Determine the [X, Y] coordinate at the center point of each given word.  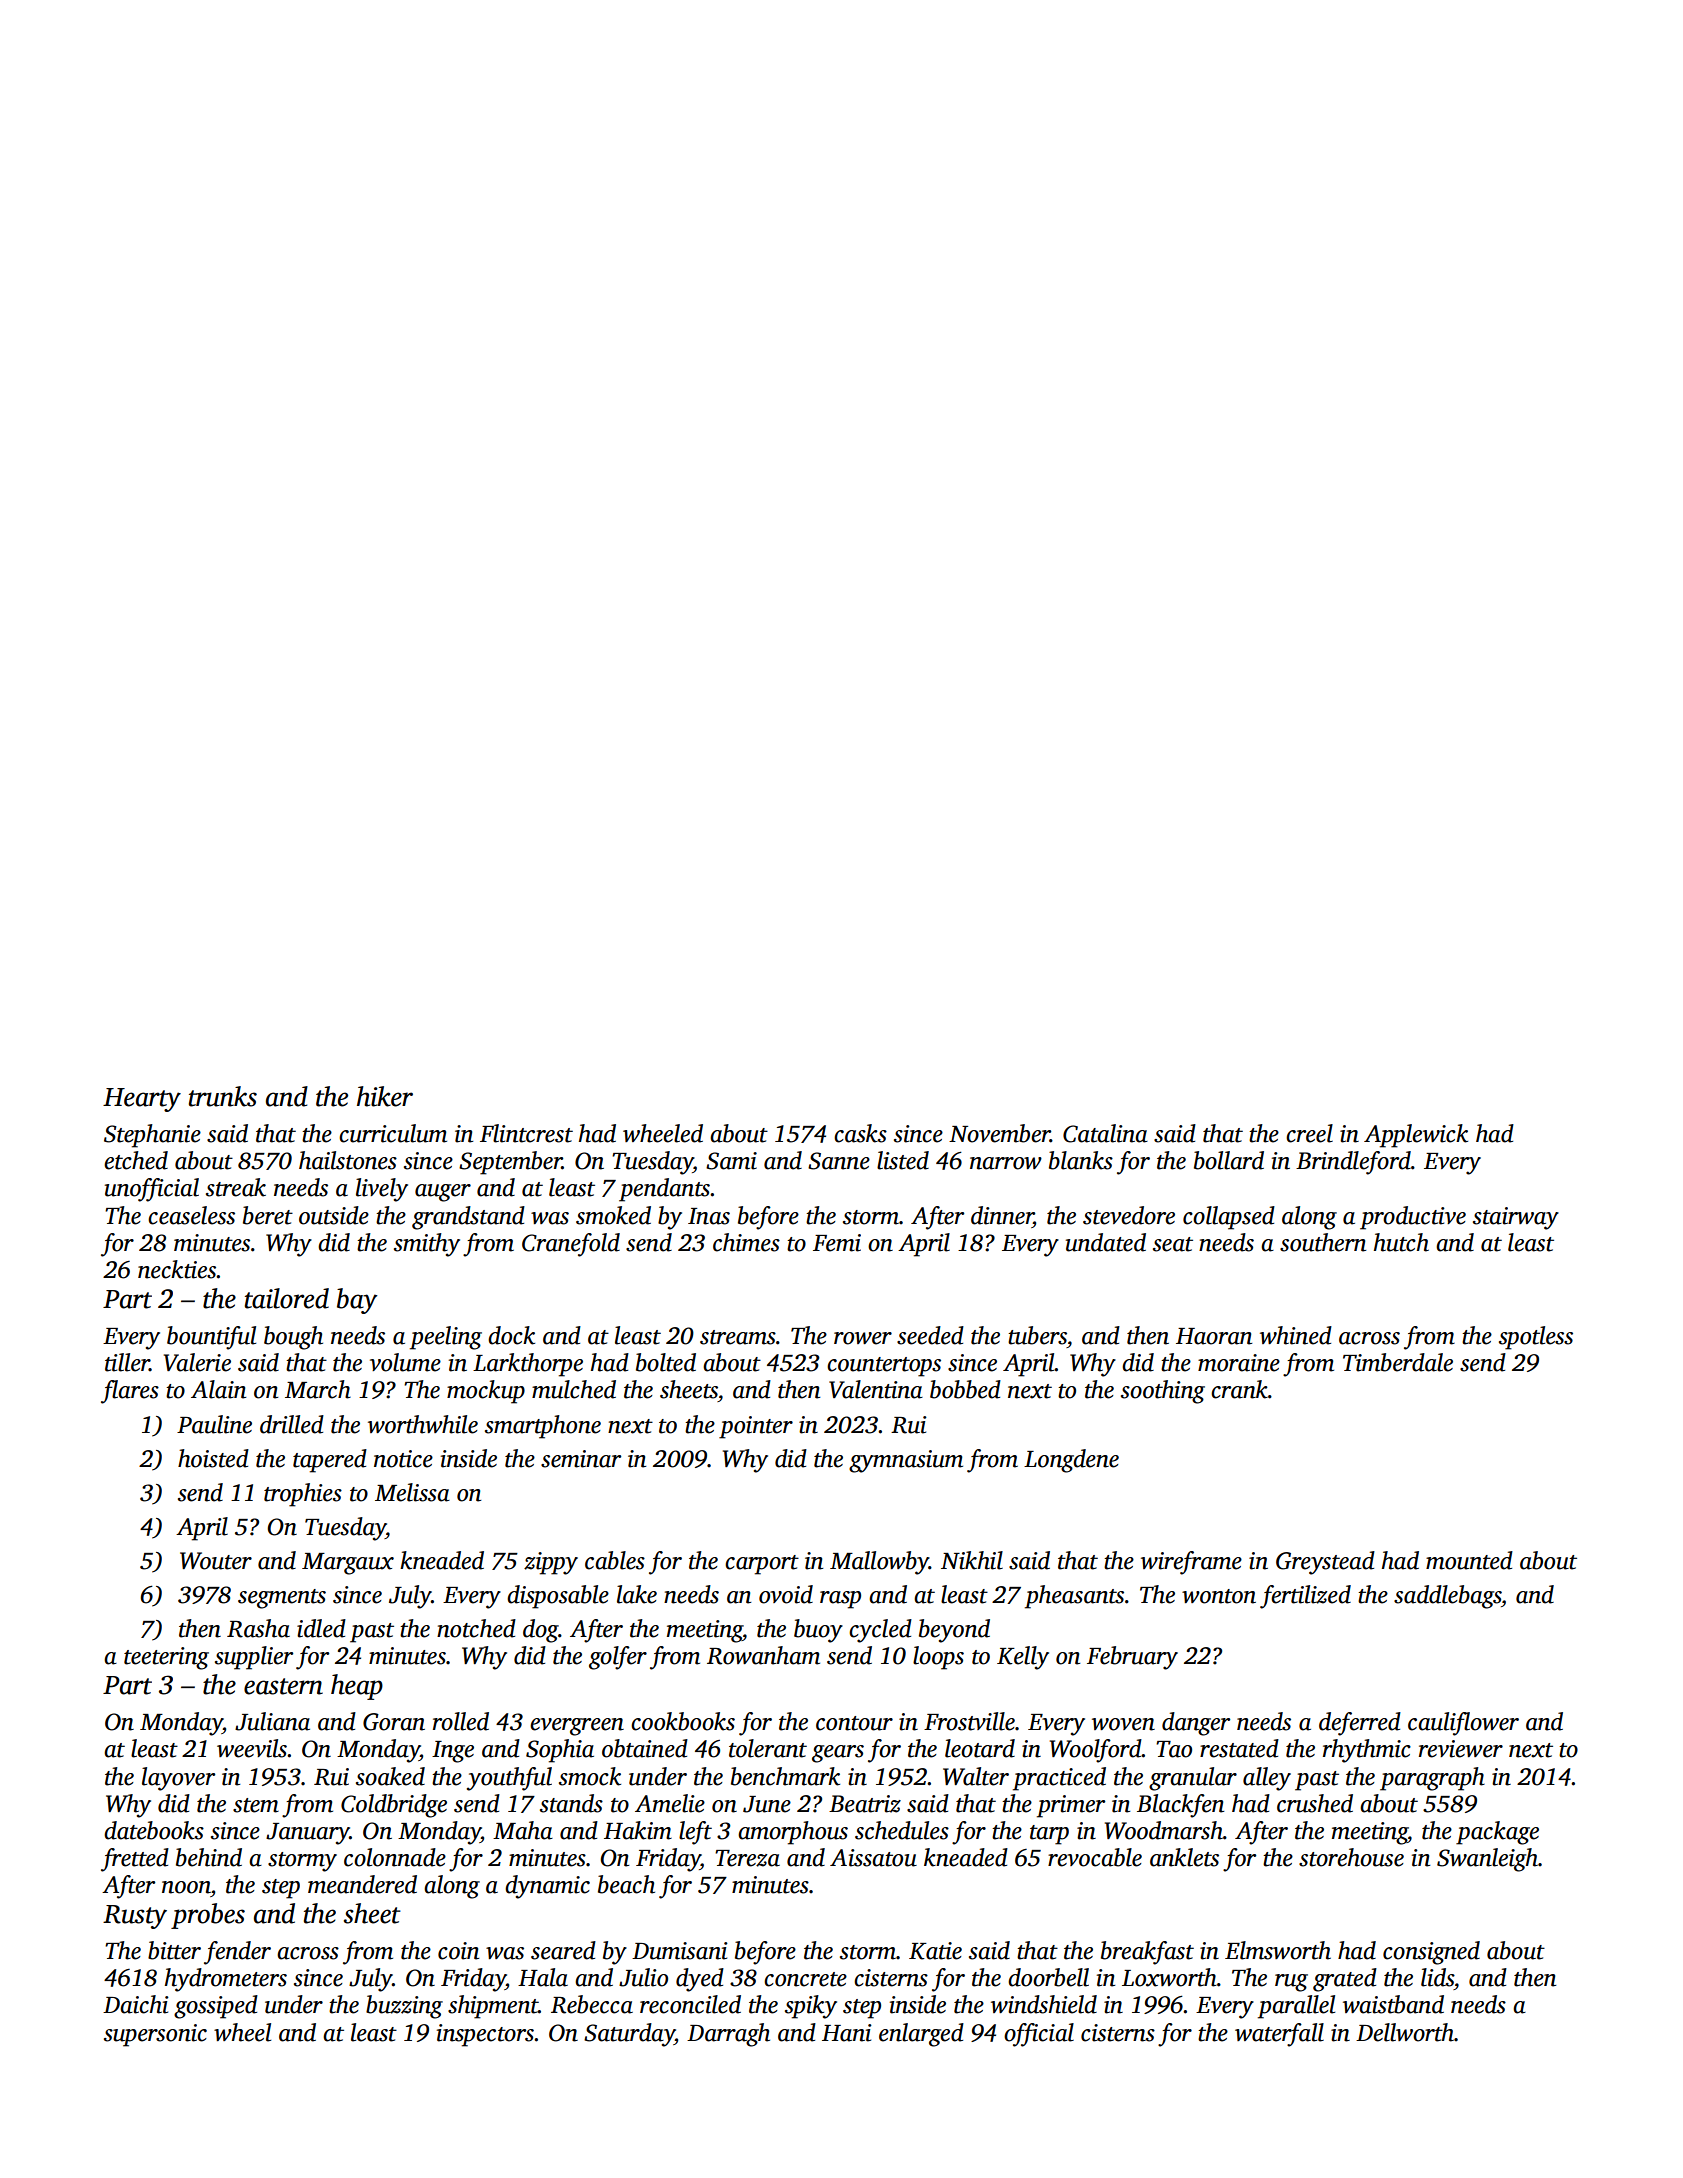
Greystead [1325, 1563]
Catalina [1105, 1133]
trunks [223, 1096]
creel [1309, 1133]
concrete [805, 1979]
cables [615, 1560]
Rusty [135, 1917]
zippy [551, 1563]
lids [1437, 1977]
